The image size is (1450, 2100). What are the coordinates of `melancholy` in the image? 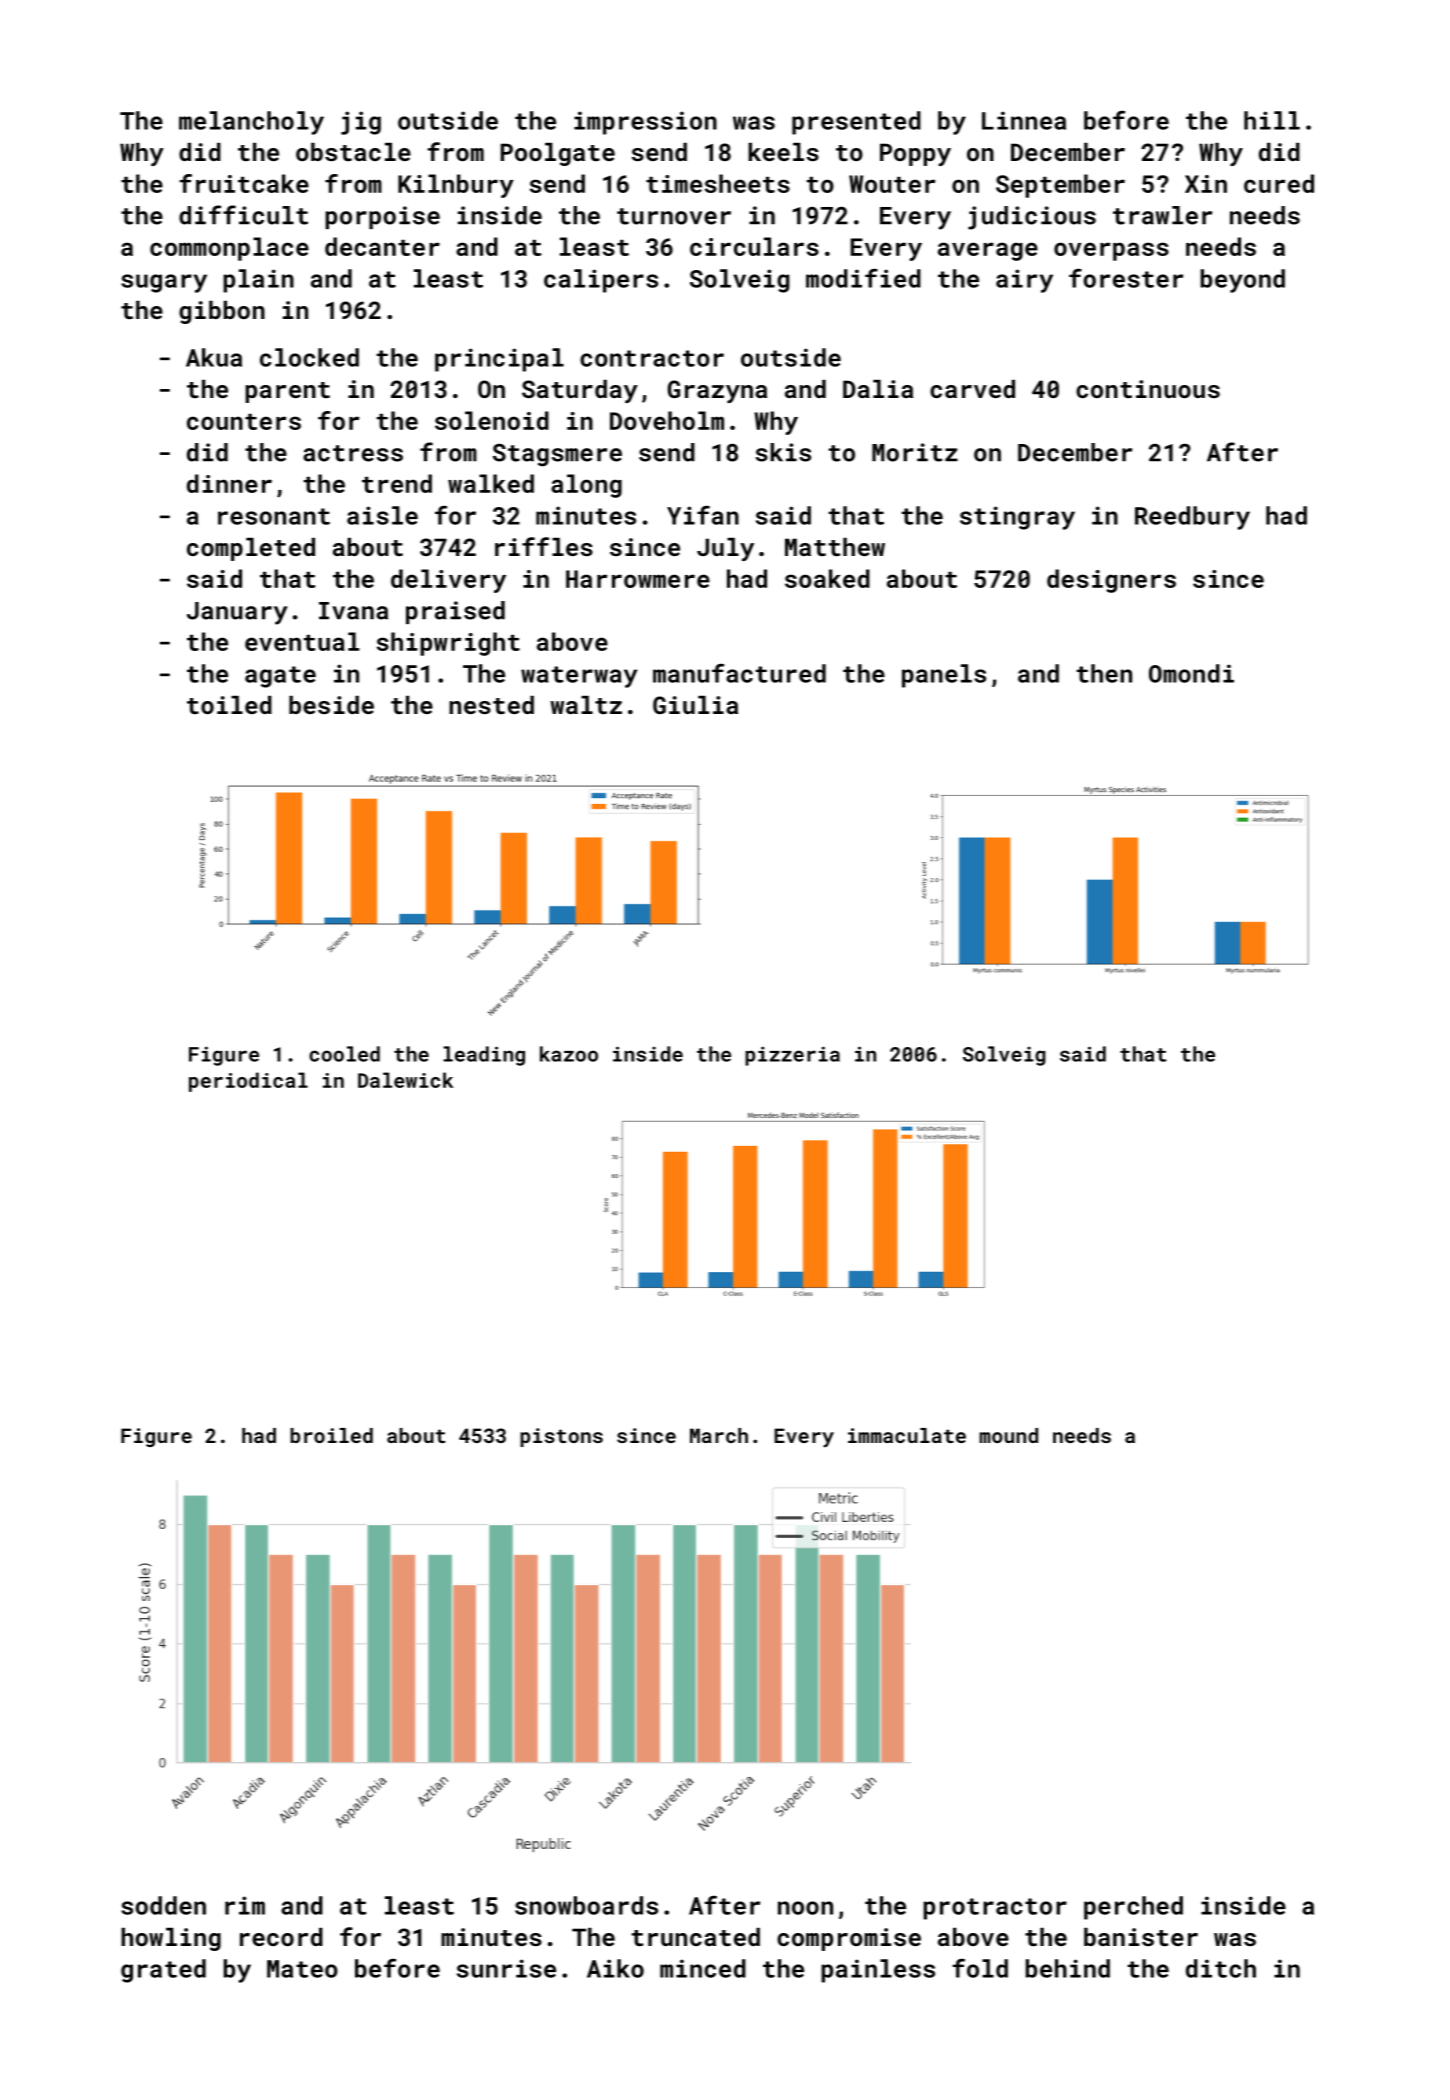 It's located at (251, 123).
